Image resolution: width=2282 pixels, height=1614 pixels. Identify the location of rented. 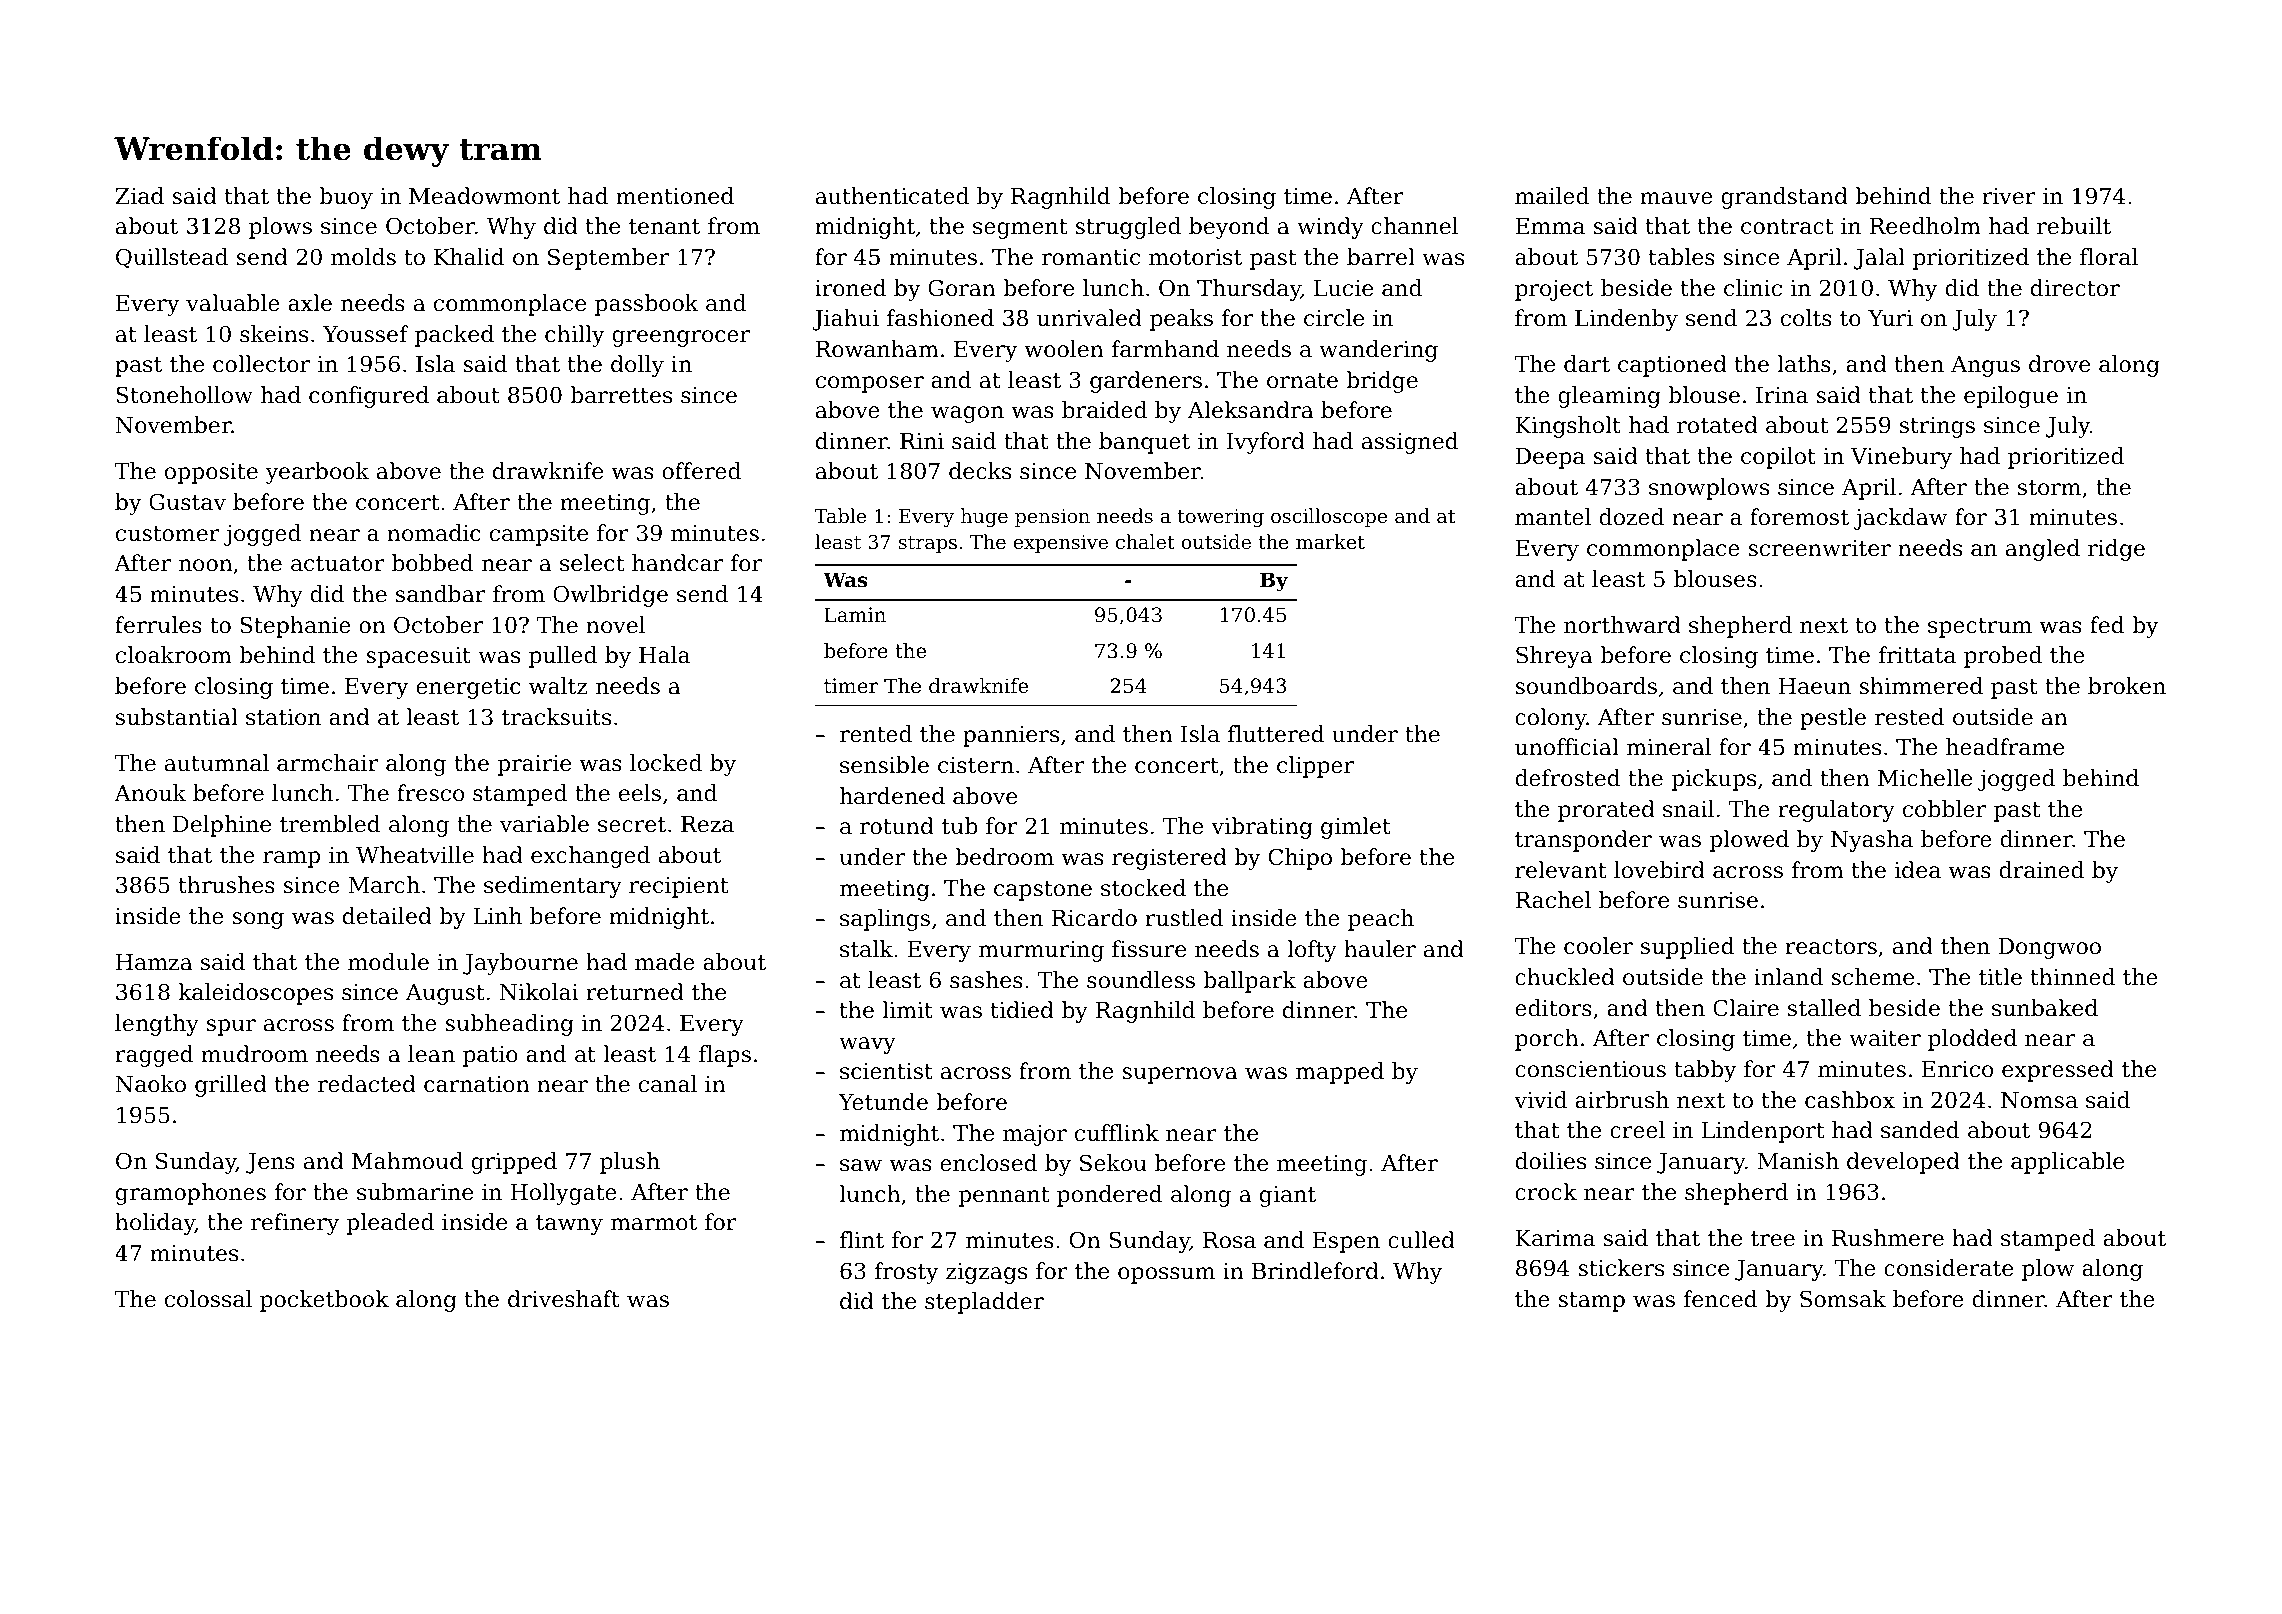
(876, 734).
